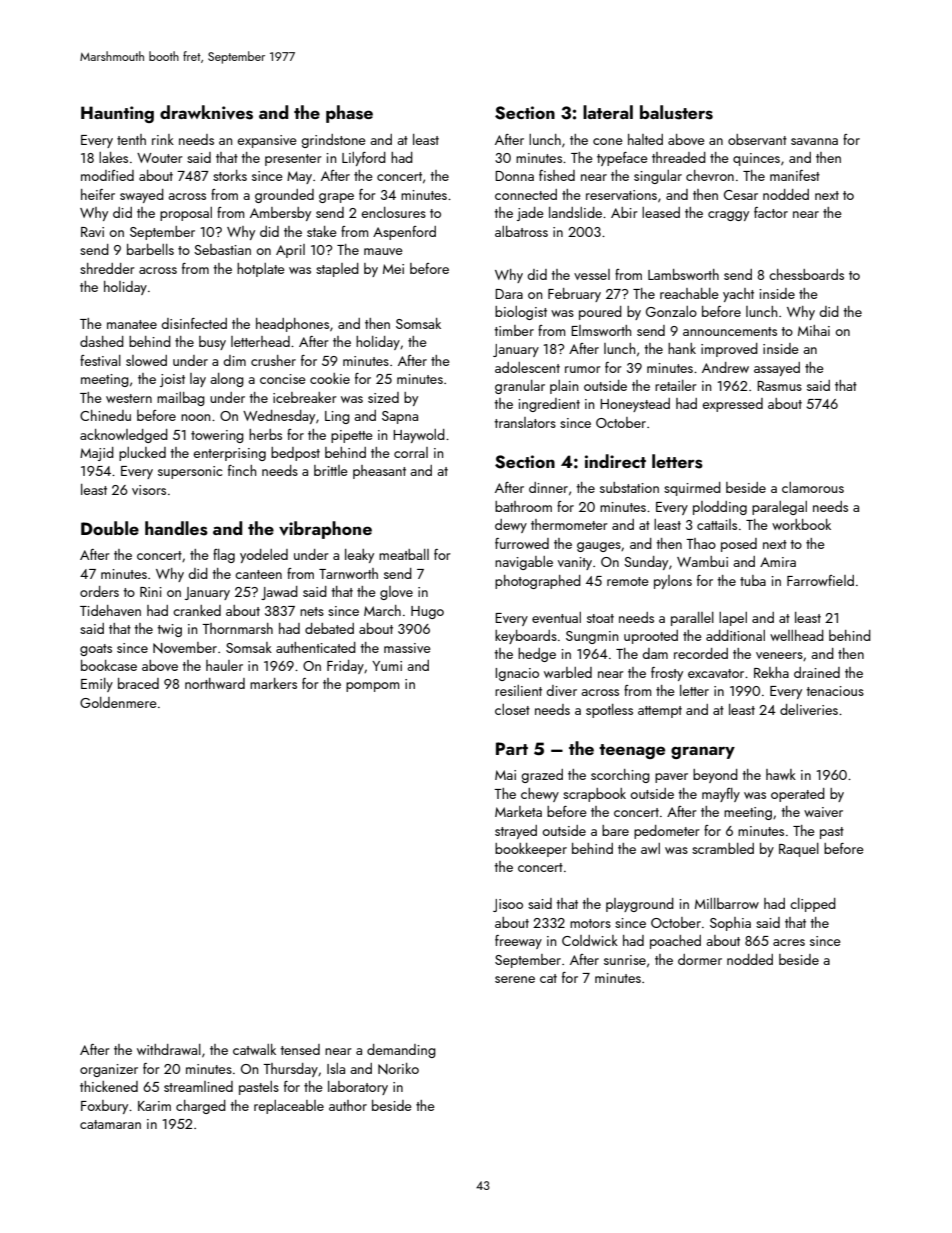 The image size is (952, 1233). What do you see at coordinates (518, 942) in the page?
I see `freeway` at bounding box center [518, 942].
